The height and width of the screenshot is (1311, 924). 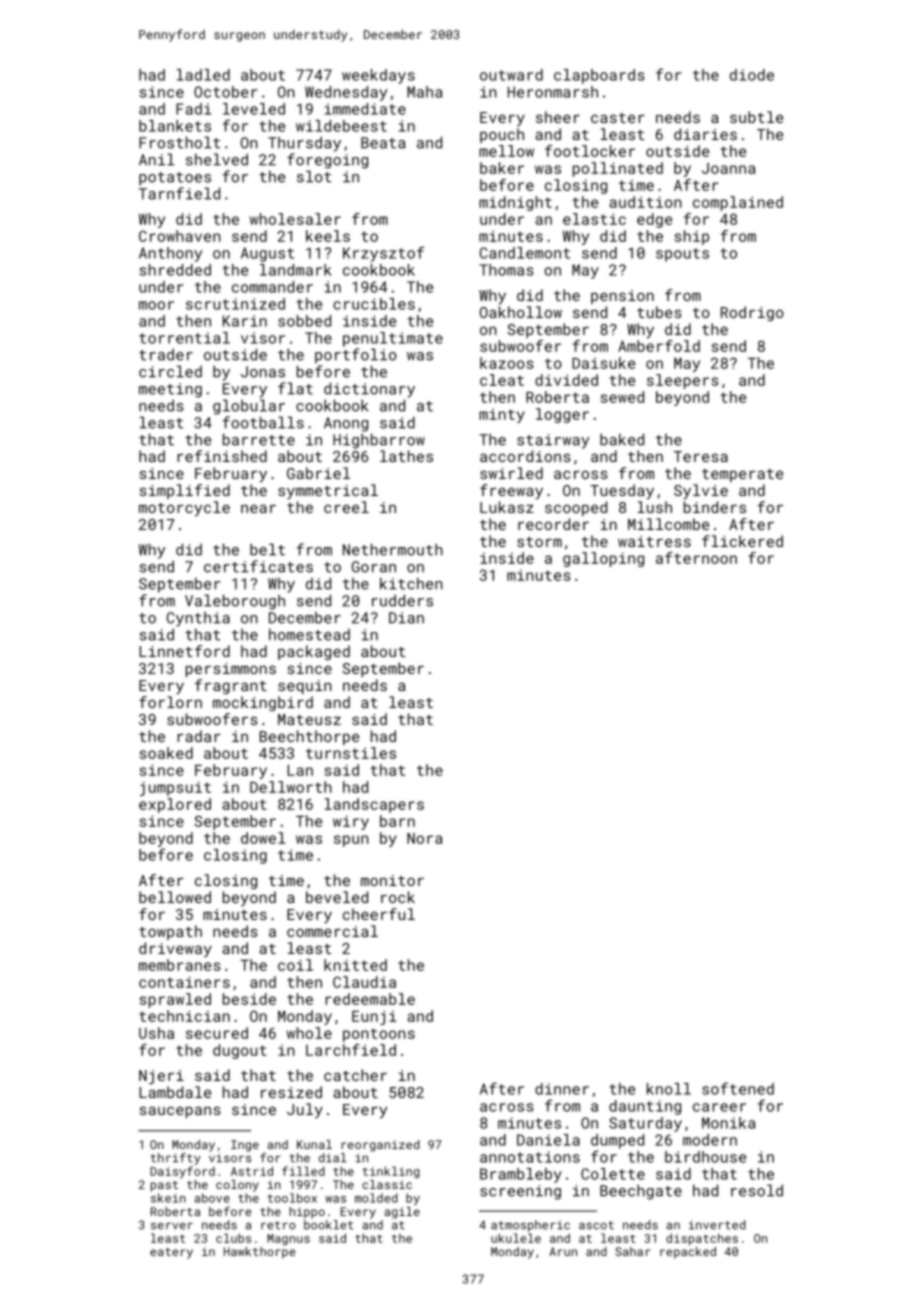 What do you see at coordinates (705, 134) in the screenshot?
I see `diaries` at bounding box center [705, 134].
